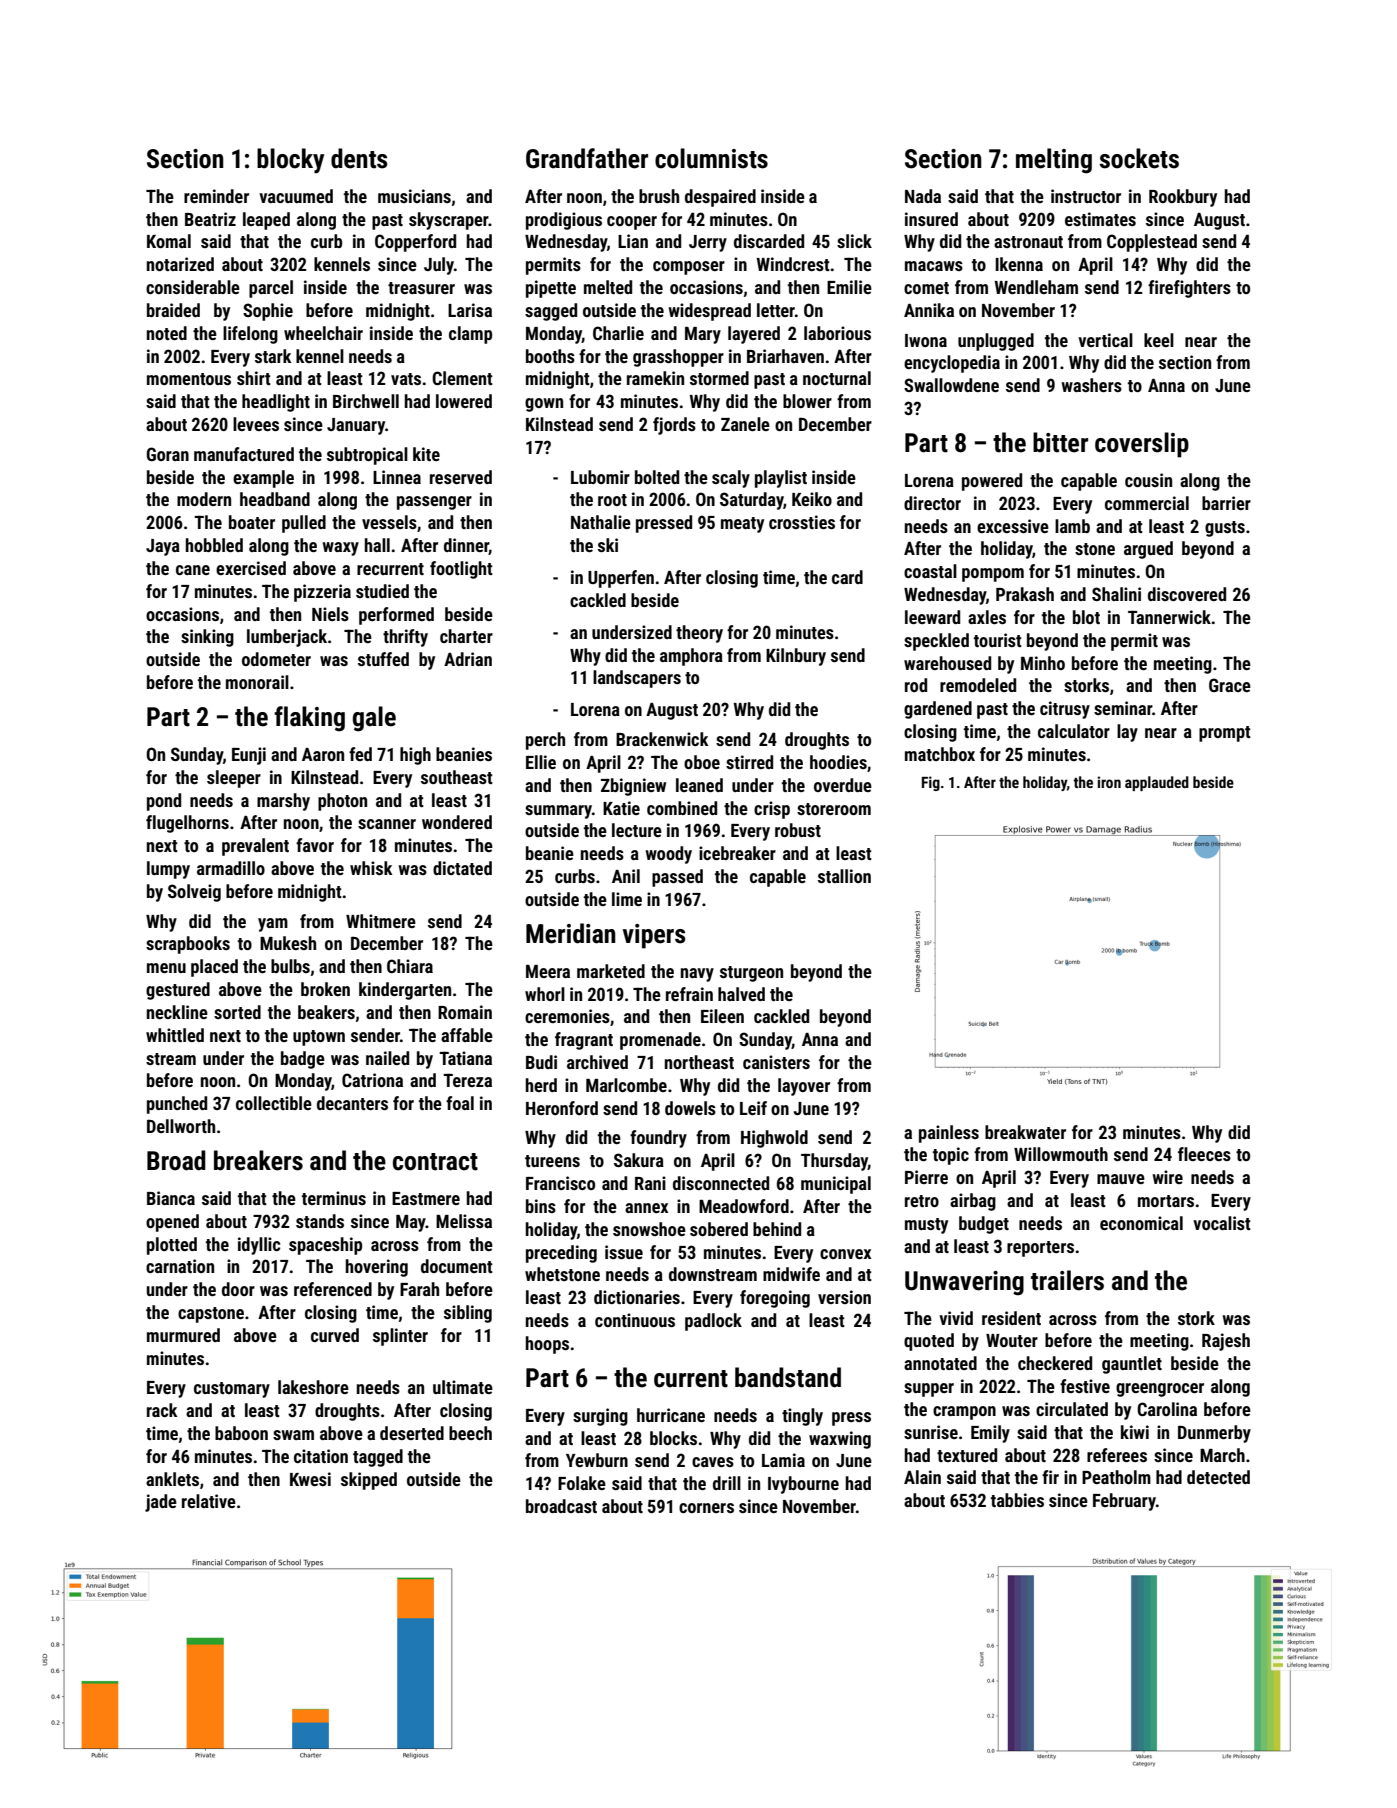 The height and width of the image is (1808, 1397). Describe the element at coordinates (1092, 385) in the image. I see `washers` at that location.
